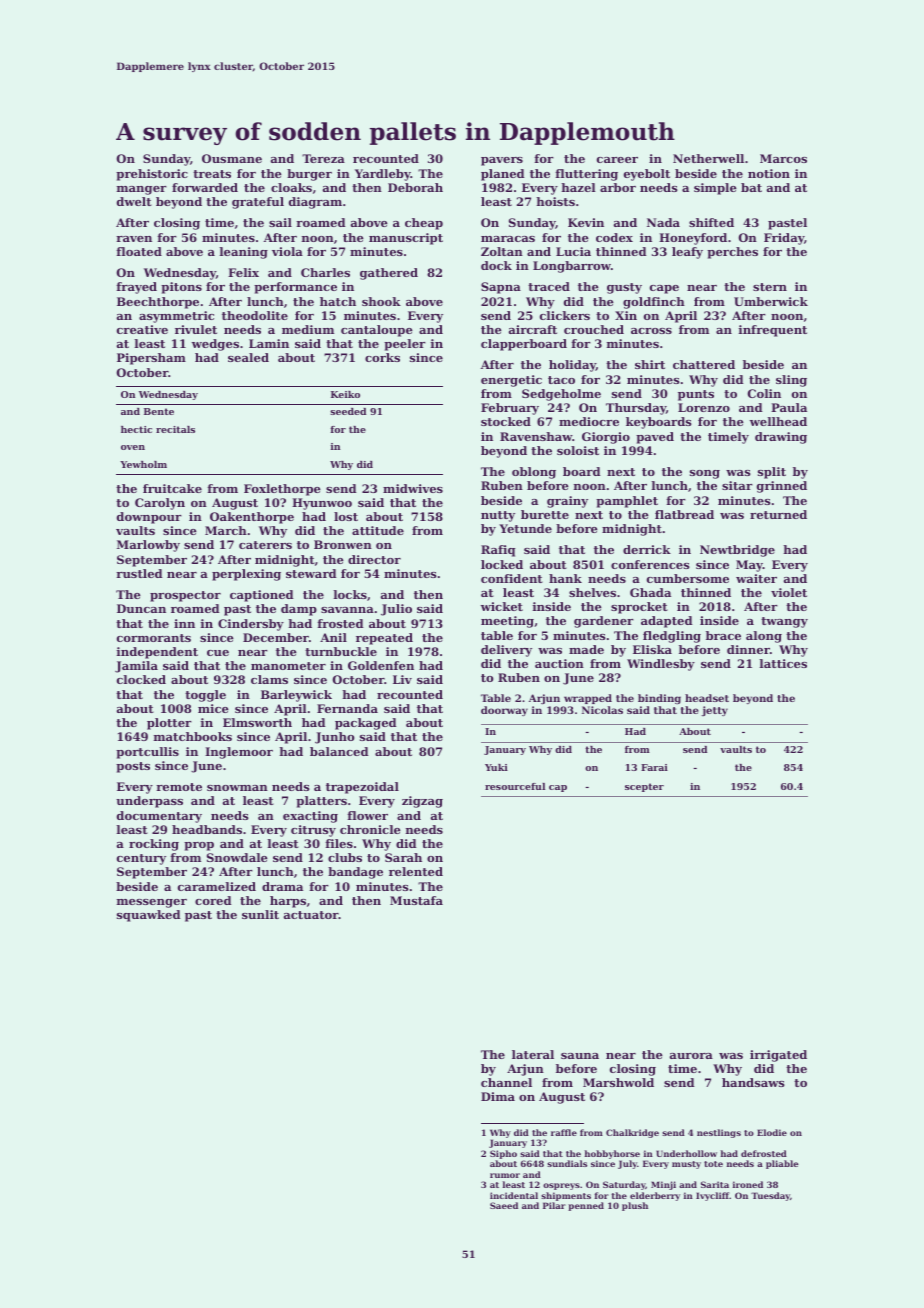 The width and height of the image is (924, 1308). I want to click on career, so click(617, 160).
